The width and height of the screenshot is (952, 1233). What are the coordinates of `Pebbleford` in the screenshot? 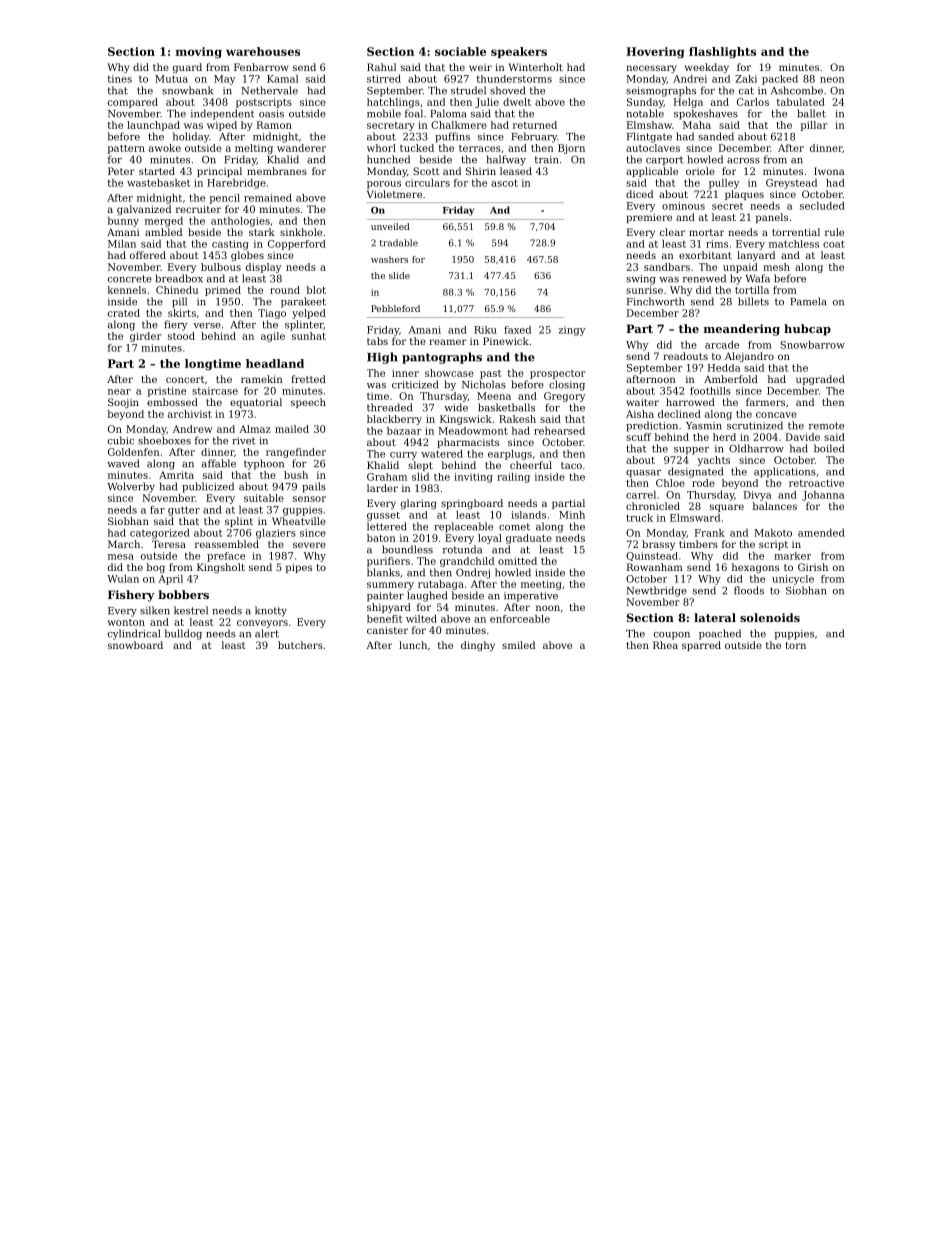 It's located at (395, 308).
